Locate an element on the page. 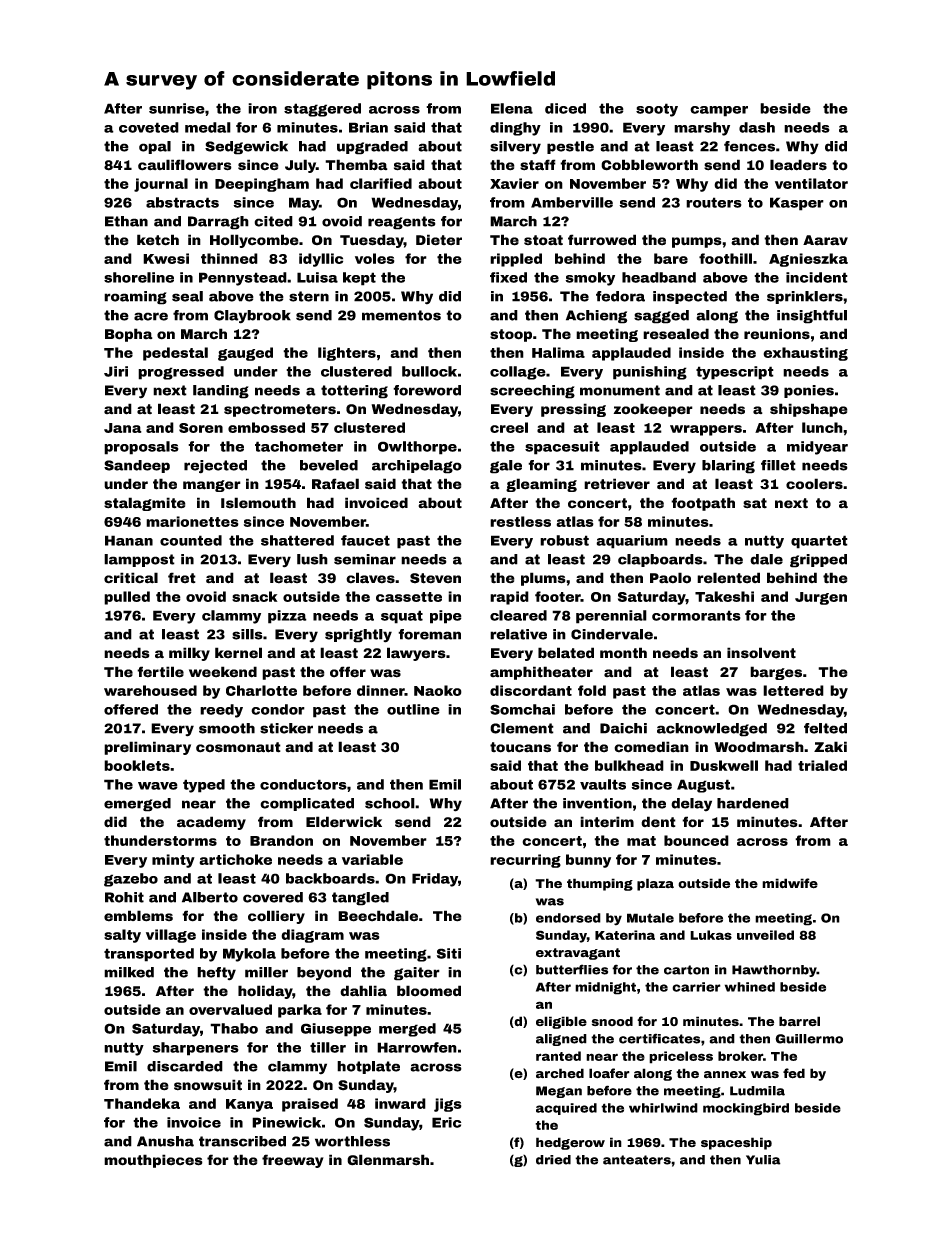 The height and width of the document is (1233, 952). Islemouth is located at coordinates (258, 503).
